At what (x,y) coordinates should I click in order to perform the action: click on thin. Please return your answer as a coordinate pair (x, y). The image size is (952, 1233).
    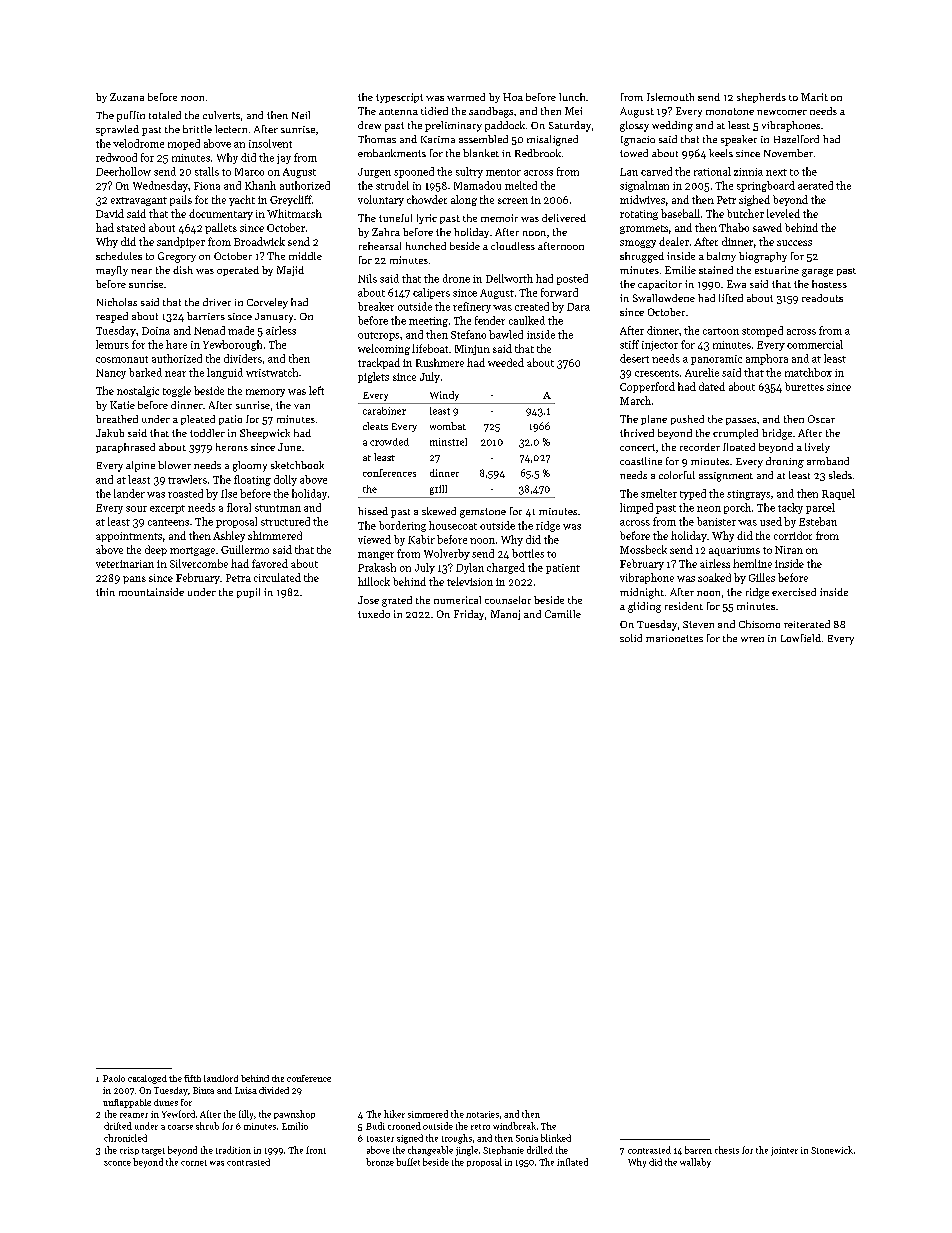
    Looking at the image, I should click on (105, 592).
